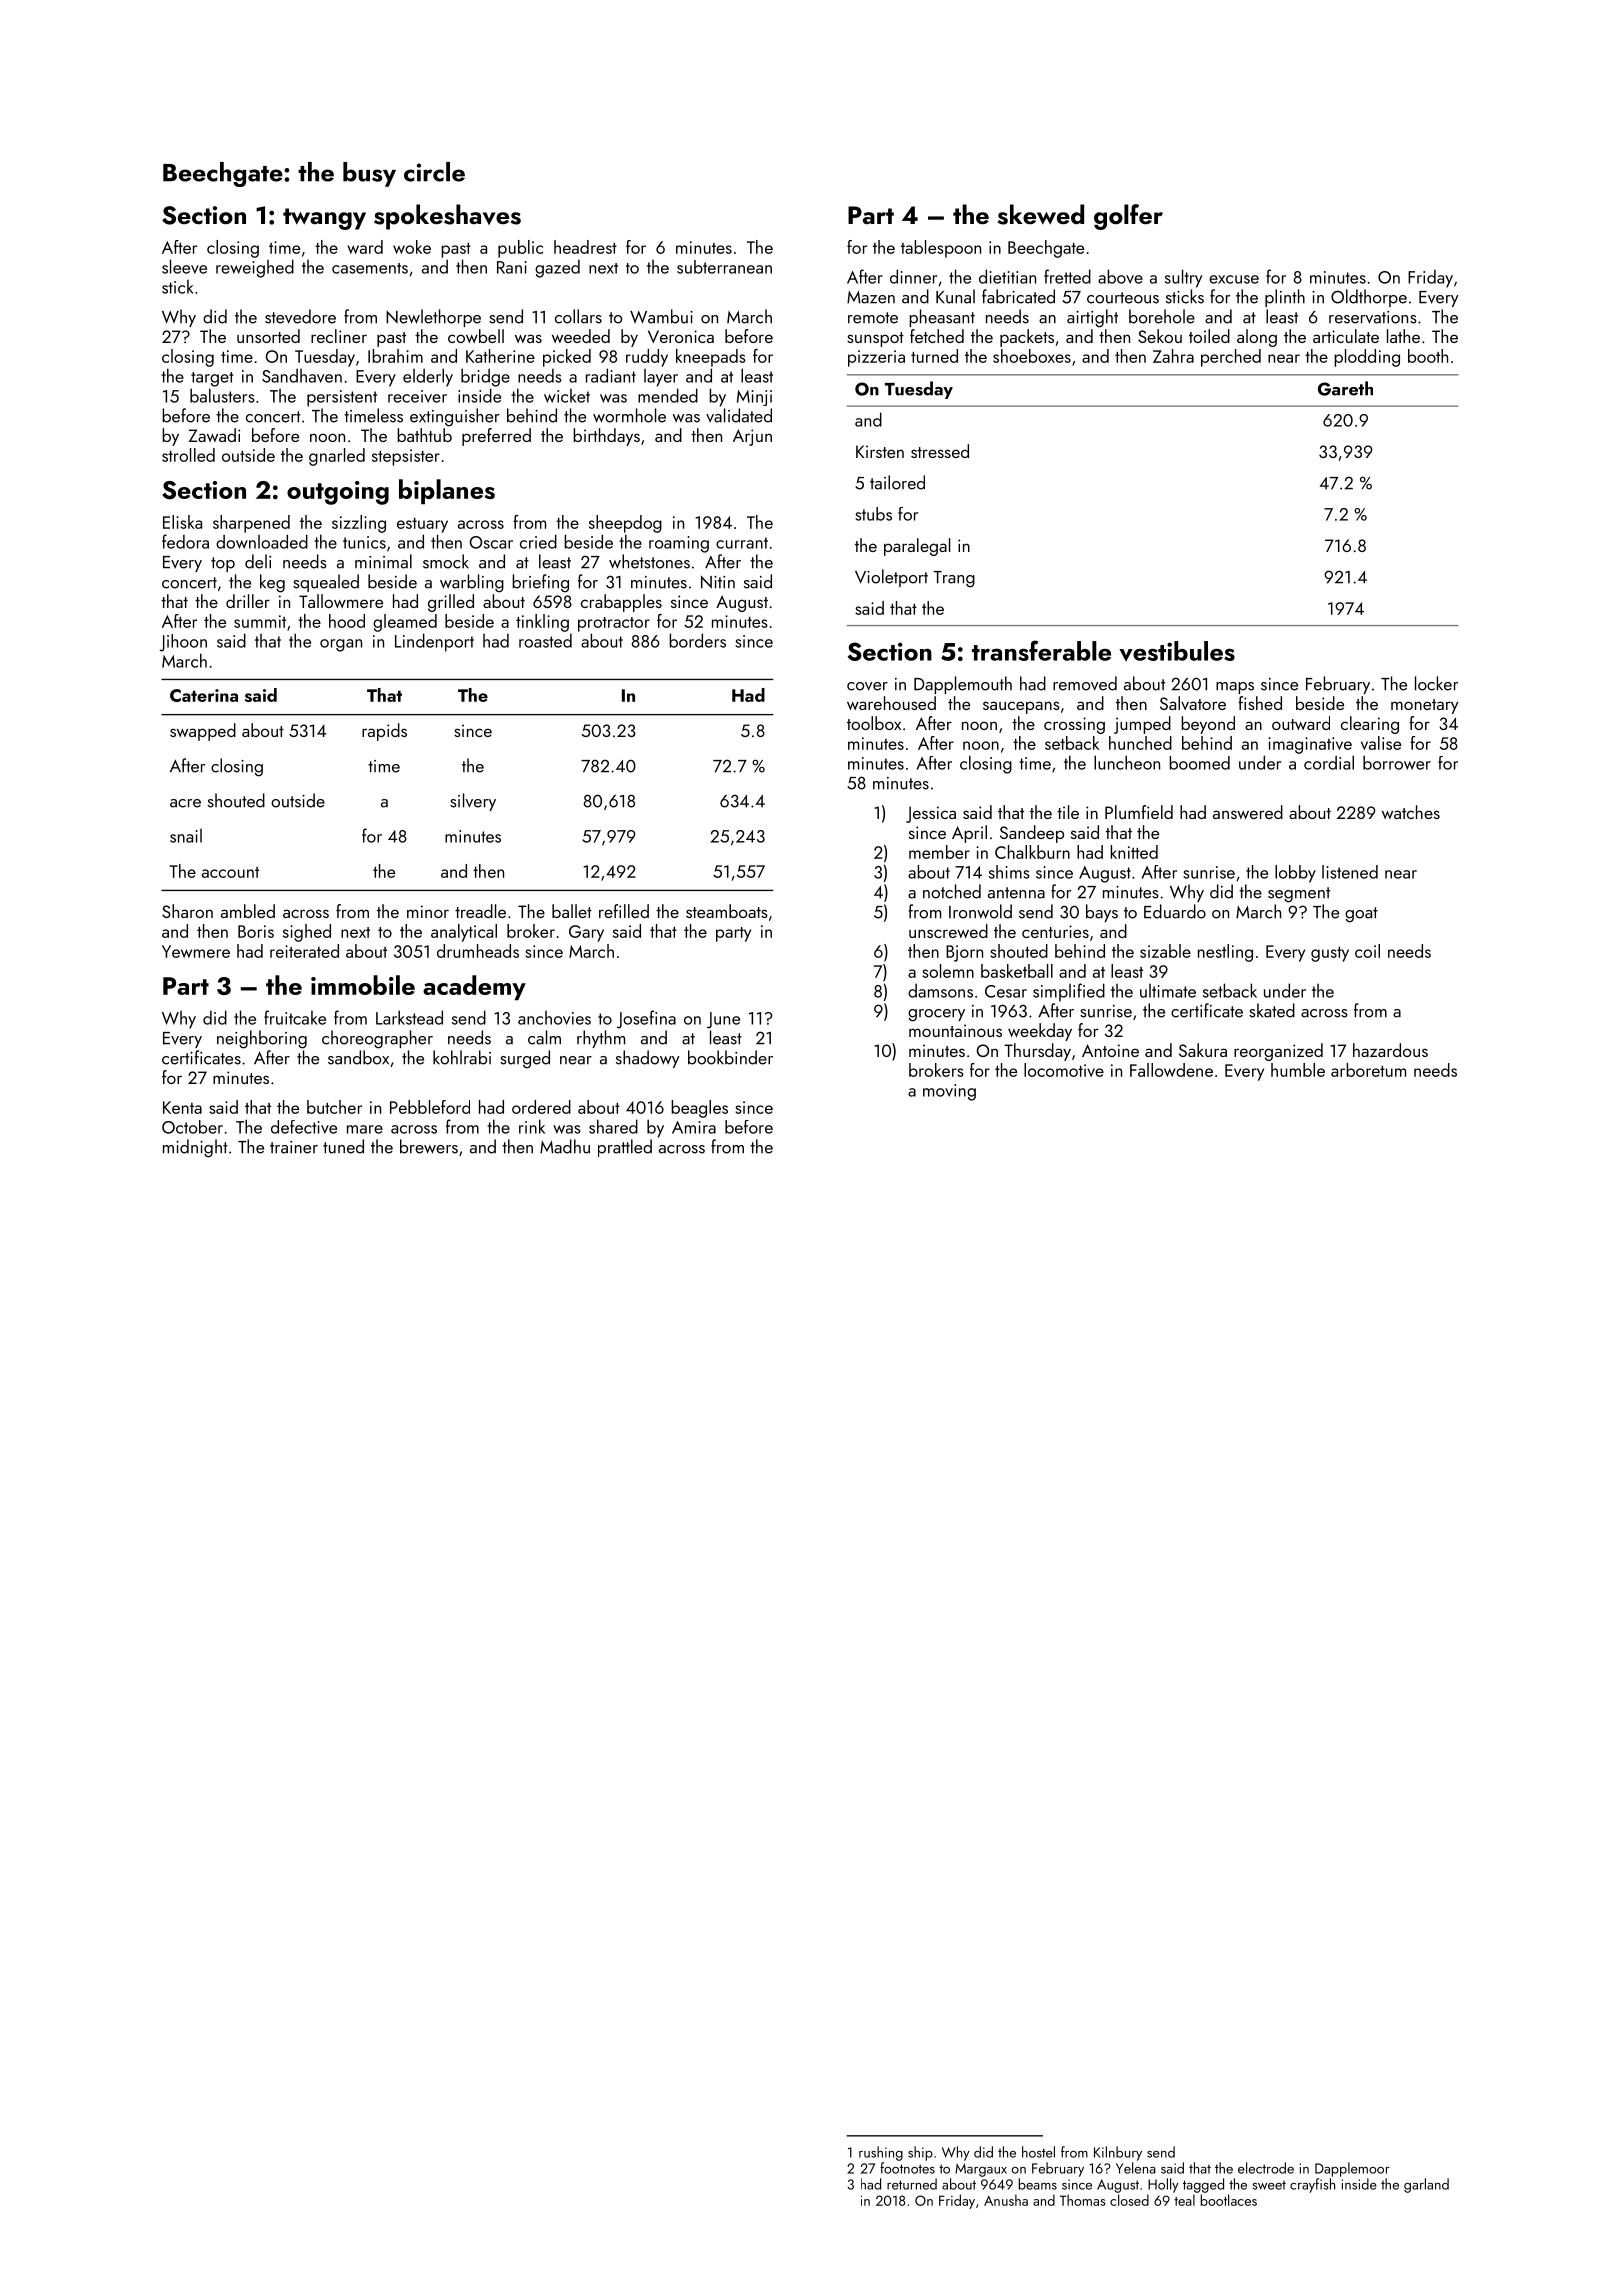  What do you see at coordinates (881, 2153) in the page?
I see `rushing` at bounding box center [881, 2153].
